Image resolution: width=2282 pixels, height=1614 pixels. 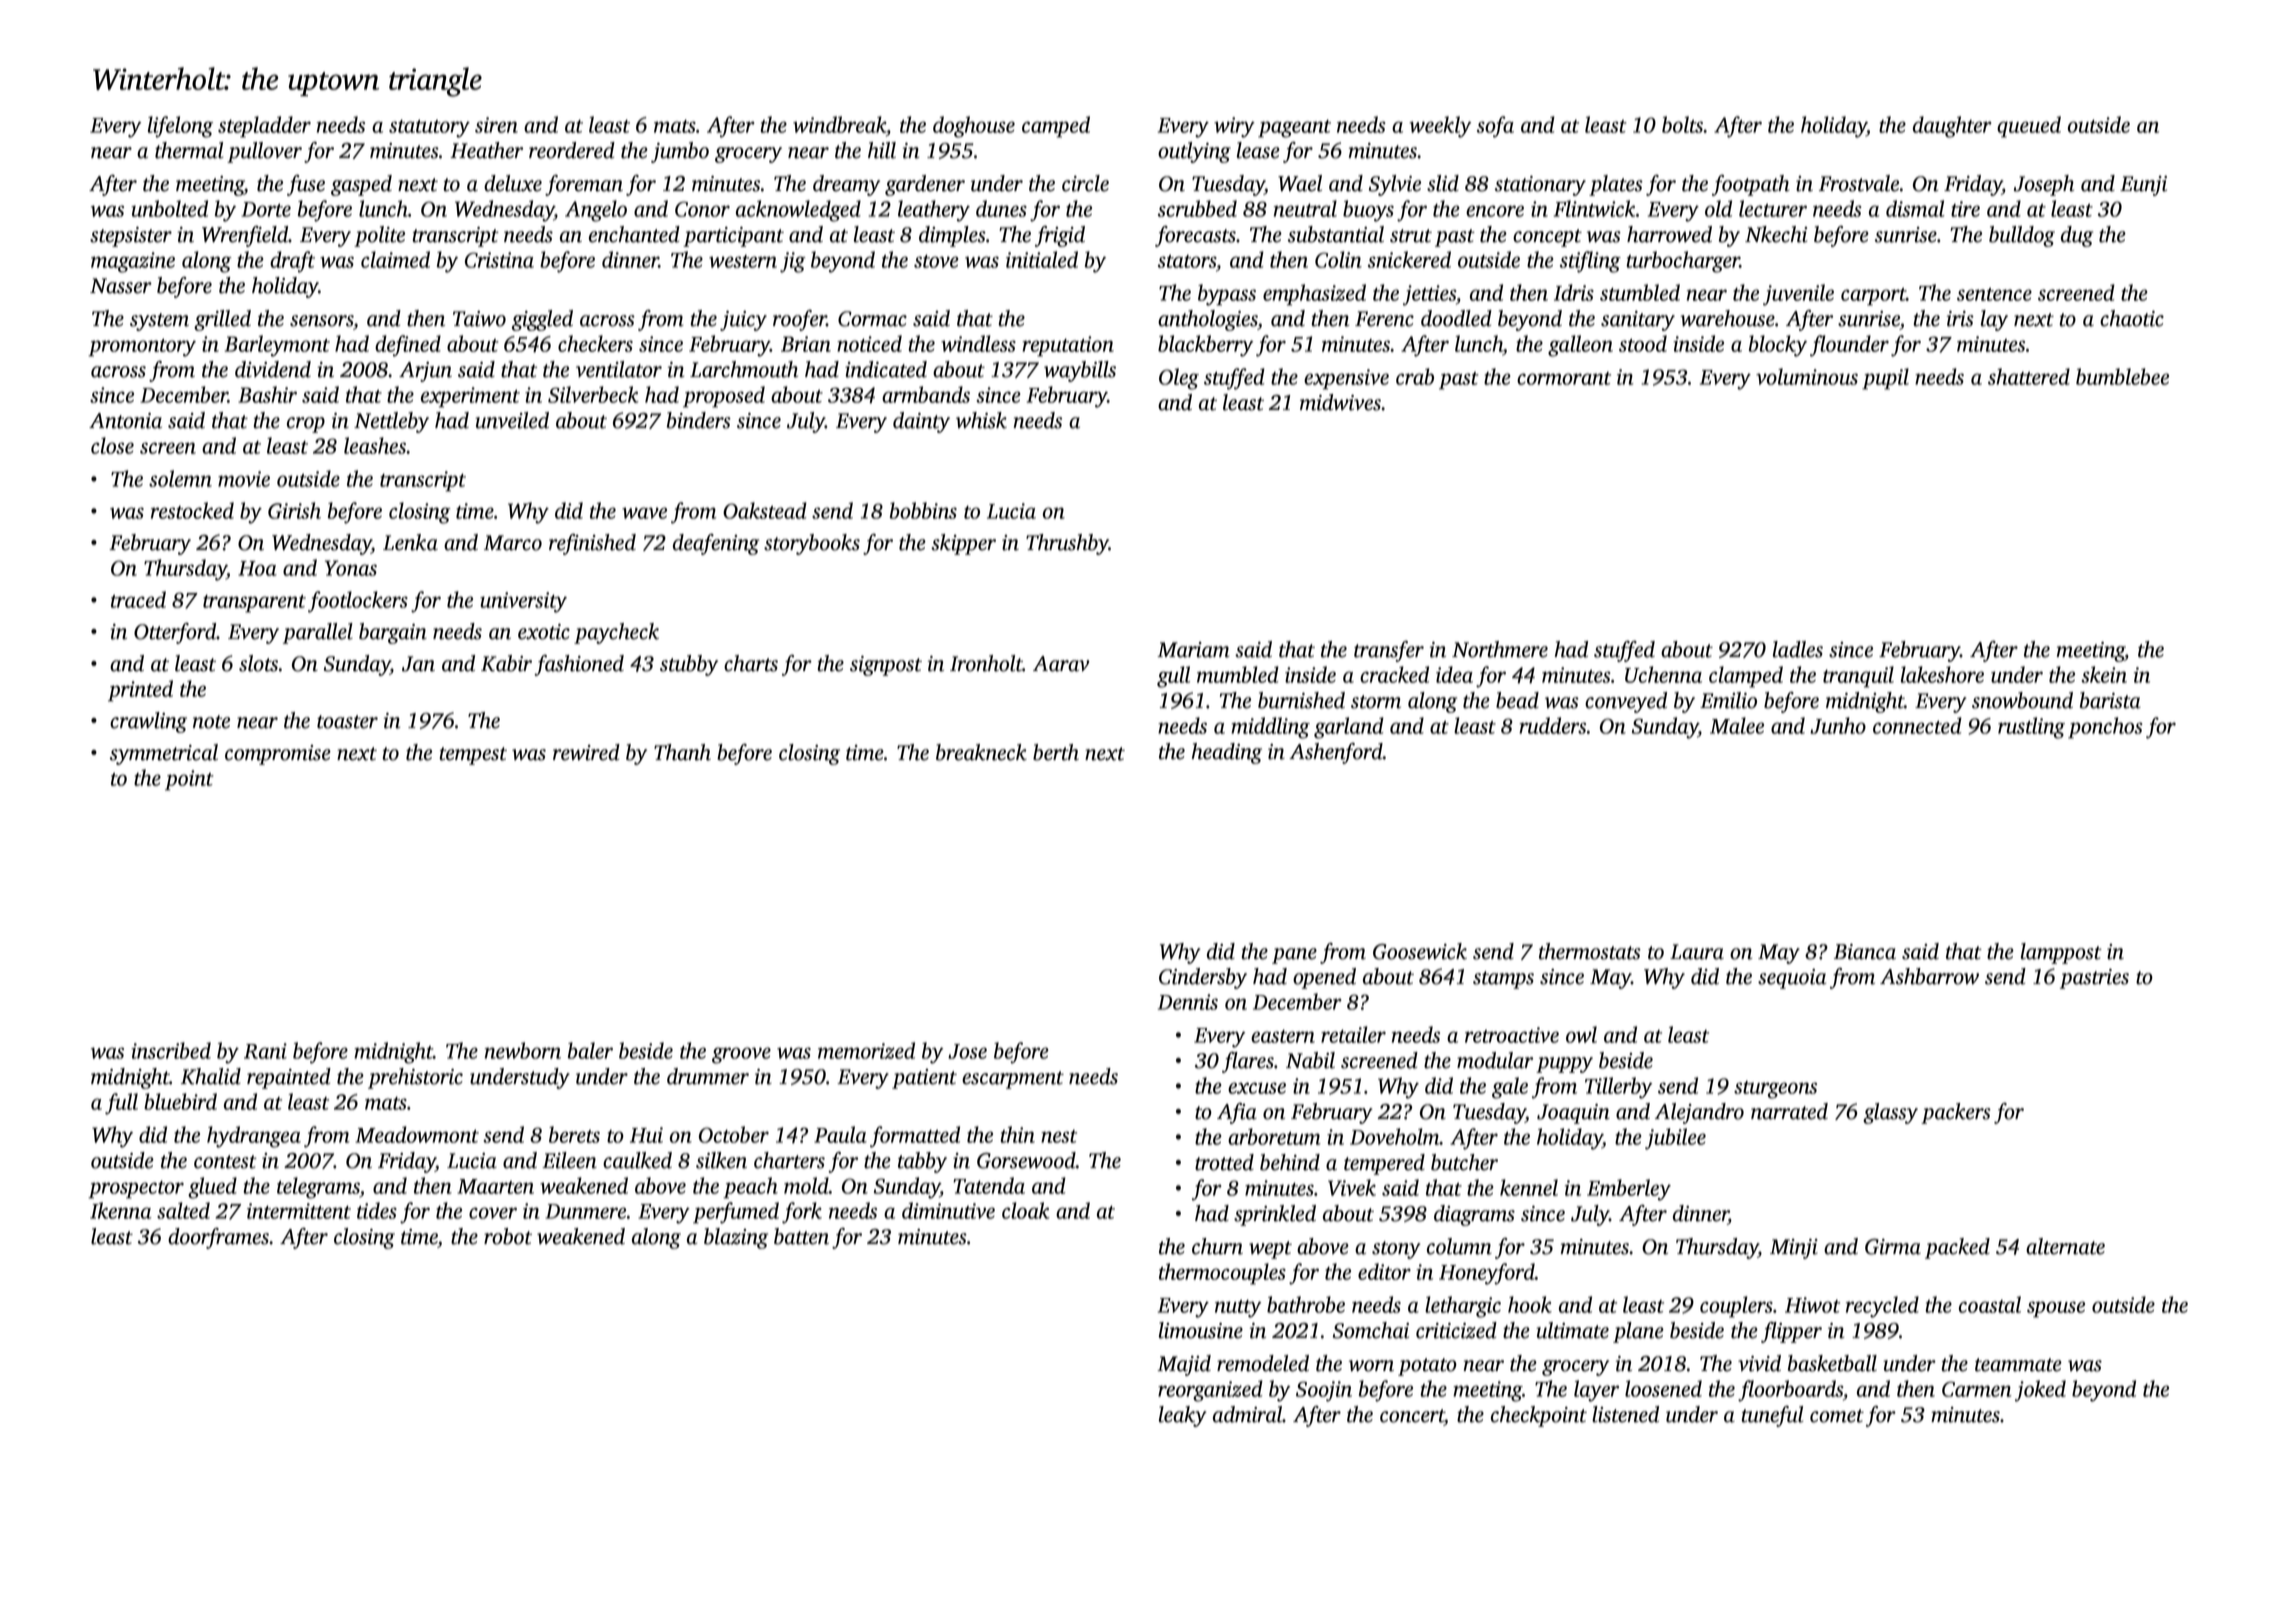 What do you see at coordinates (1503, 980) in the screenshot?
I see `stamps` at bounding box center [1503, 980].
